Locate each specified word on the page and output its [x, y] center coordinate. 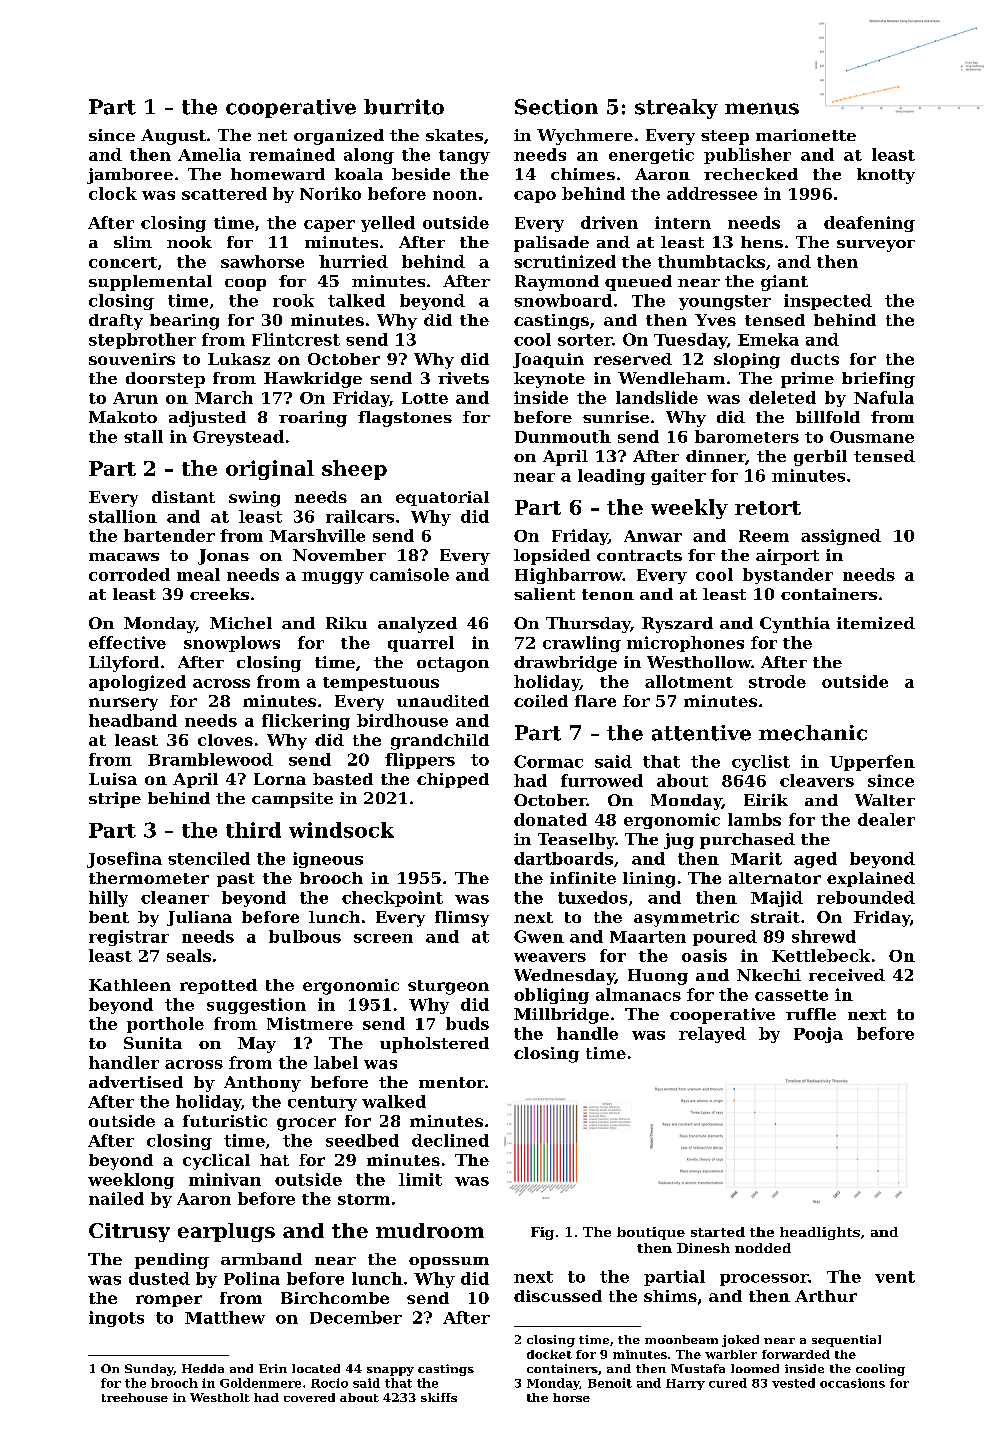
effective [127, 642]
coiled [541, 701]
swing [254, 499]
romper [169, 1301]
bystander [788, 576]
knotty [886, 176]
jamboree [130, 176]
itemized [876, 623]
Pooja [818, 1035]
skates [454, 135]
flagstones [405, 419]
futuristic [225, 1121]
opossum [449, 1263]
